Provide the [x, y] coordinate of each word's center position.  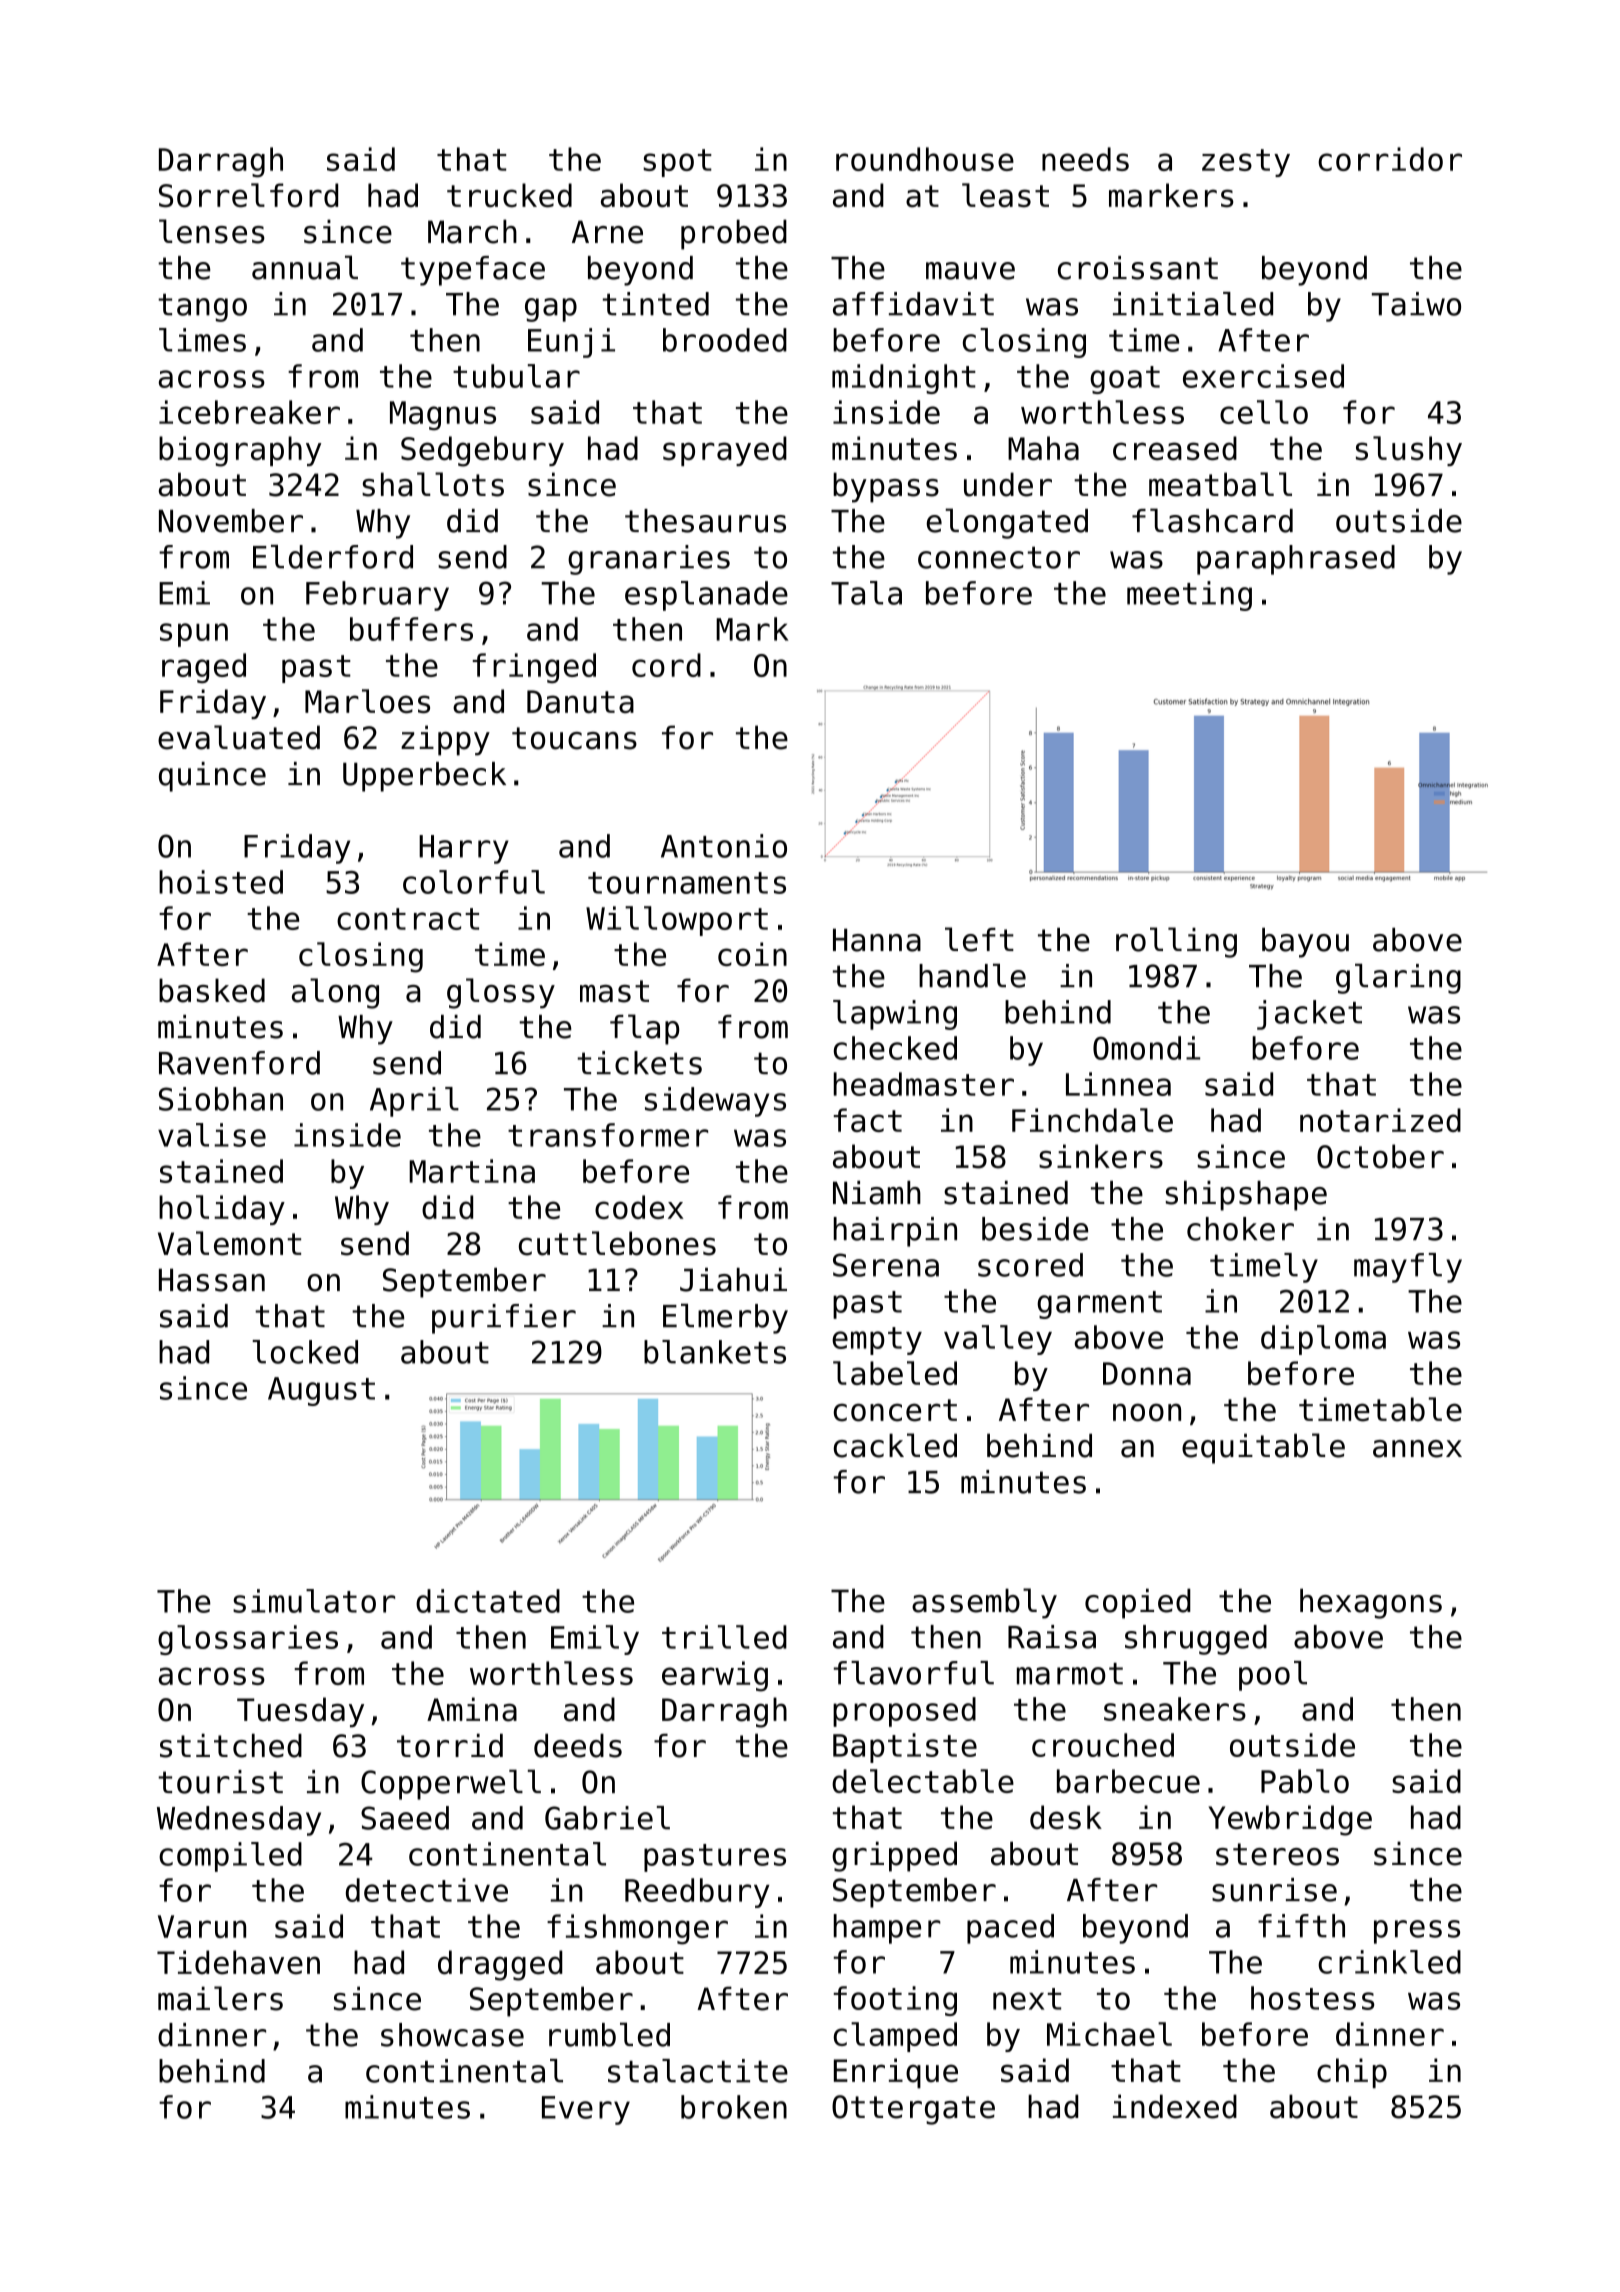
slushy [1409, 451]
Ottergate [913, 2110]
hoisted [221, 882]
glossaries [248, 1640]
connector [999, 557]
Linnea [1118, 1084]
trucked [509, 195]
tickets [639, 1063]
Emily [595, 1640]
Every [586, 2110]
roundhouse [925, 159]
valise [212, 1135]
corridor [1390, 159]
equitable [1263, 1448]
